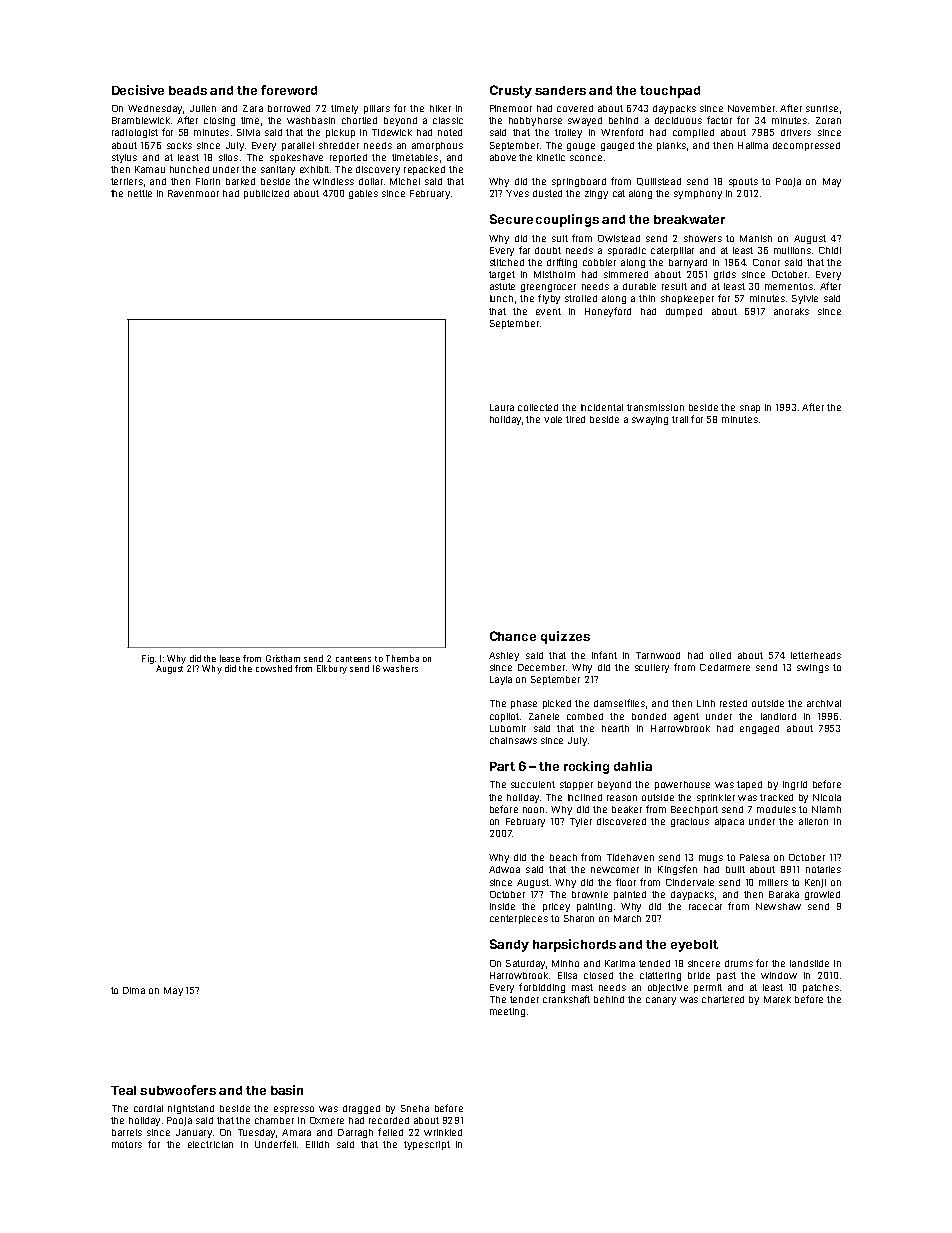  What do you see at coordinates (332, 669) in the screenshot?
I see `Elkbury` at bounding box center [332, 669].
